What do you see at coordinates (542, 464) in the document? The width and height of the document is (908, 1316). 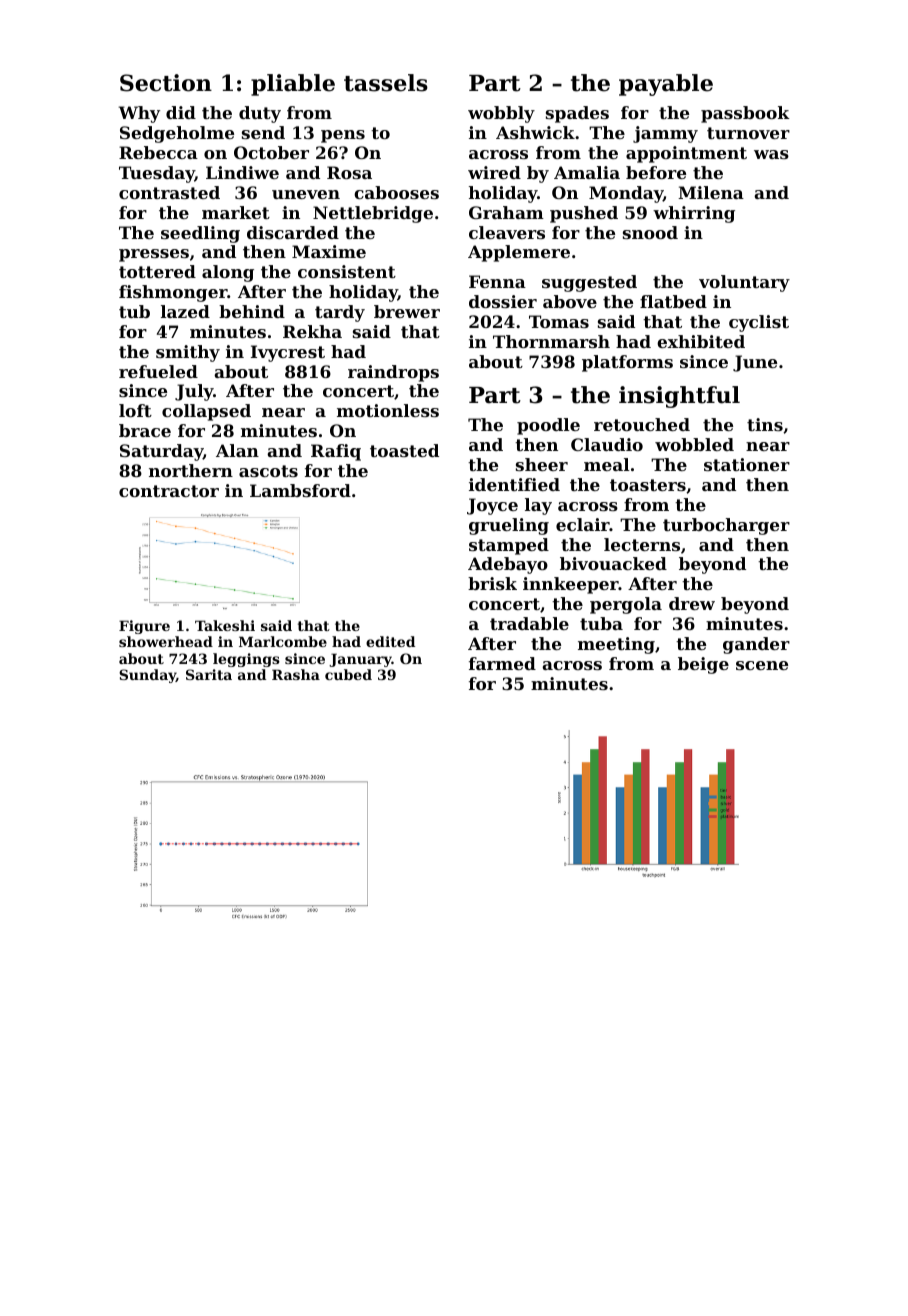 I see `sheer` at bounding box center [542, 464].
